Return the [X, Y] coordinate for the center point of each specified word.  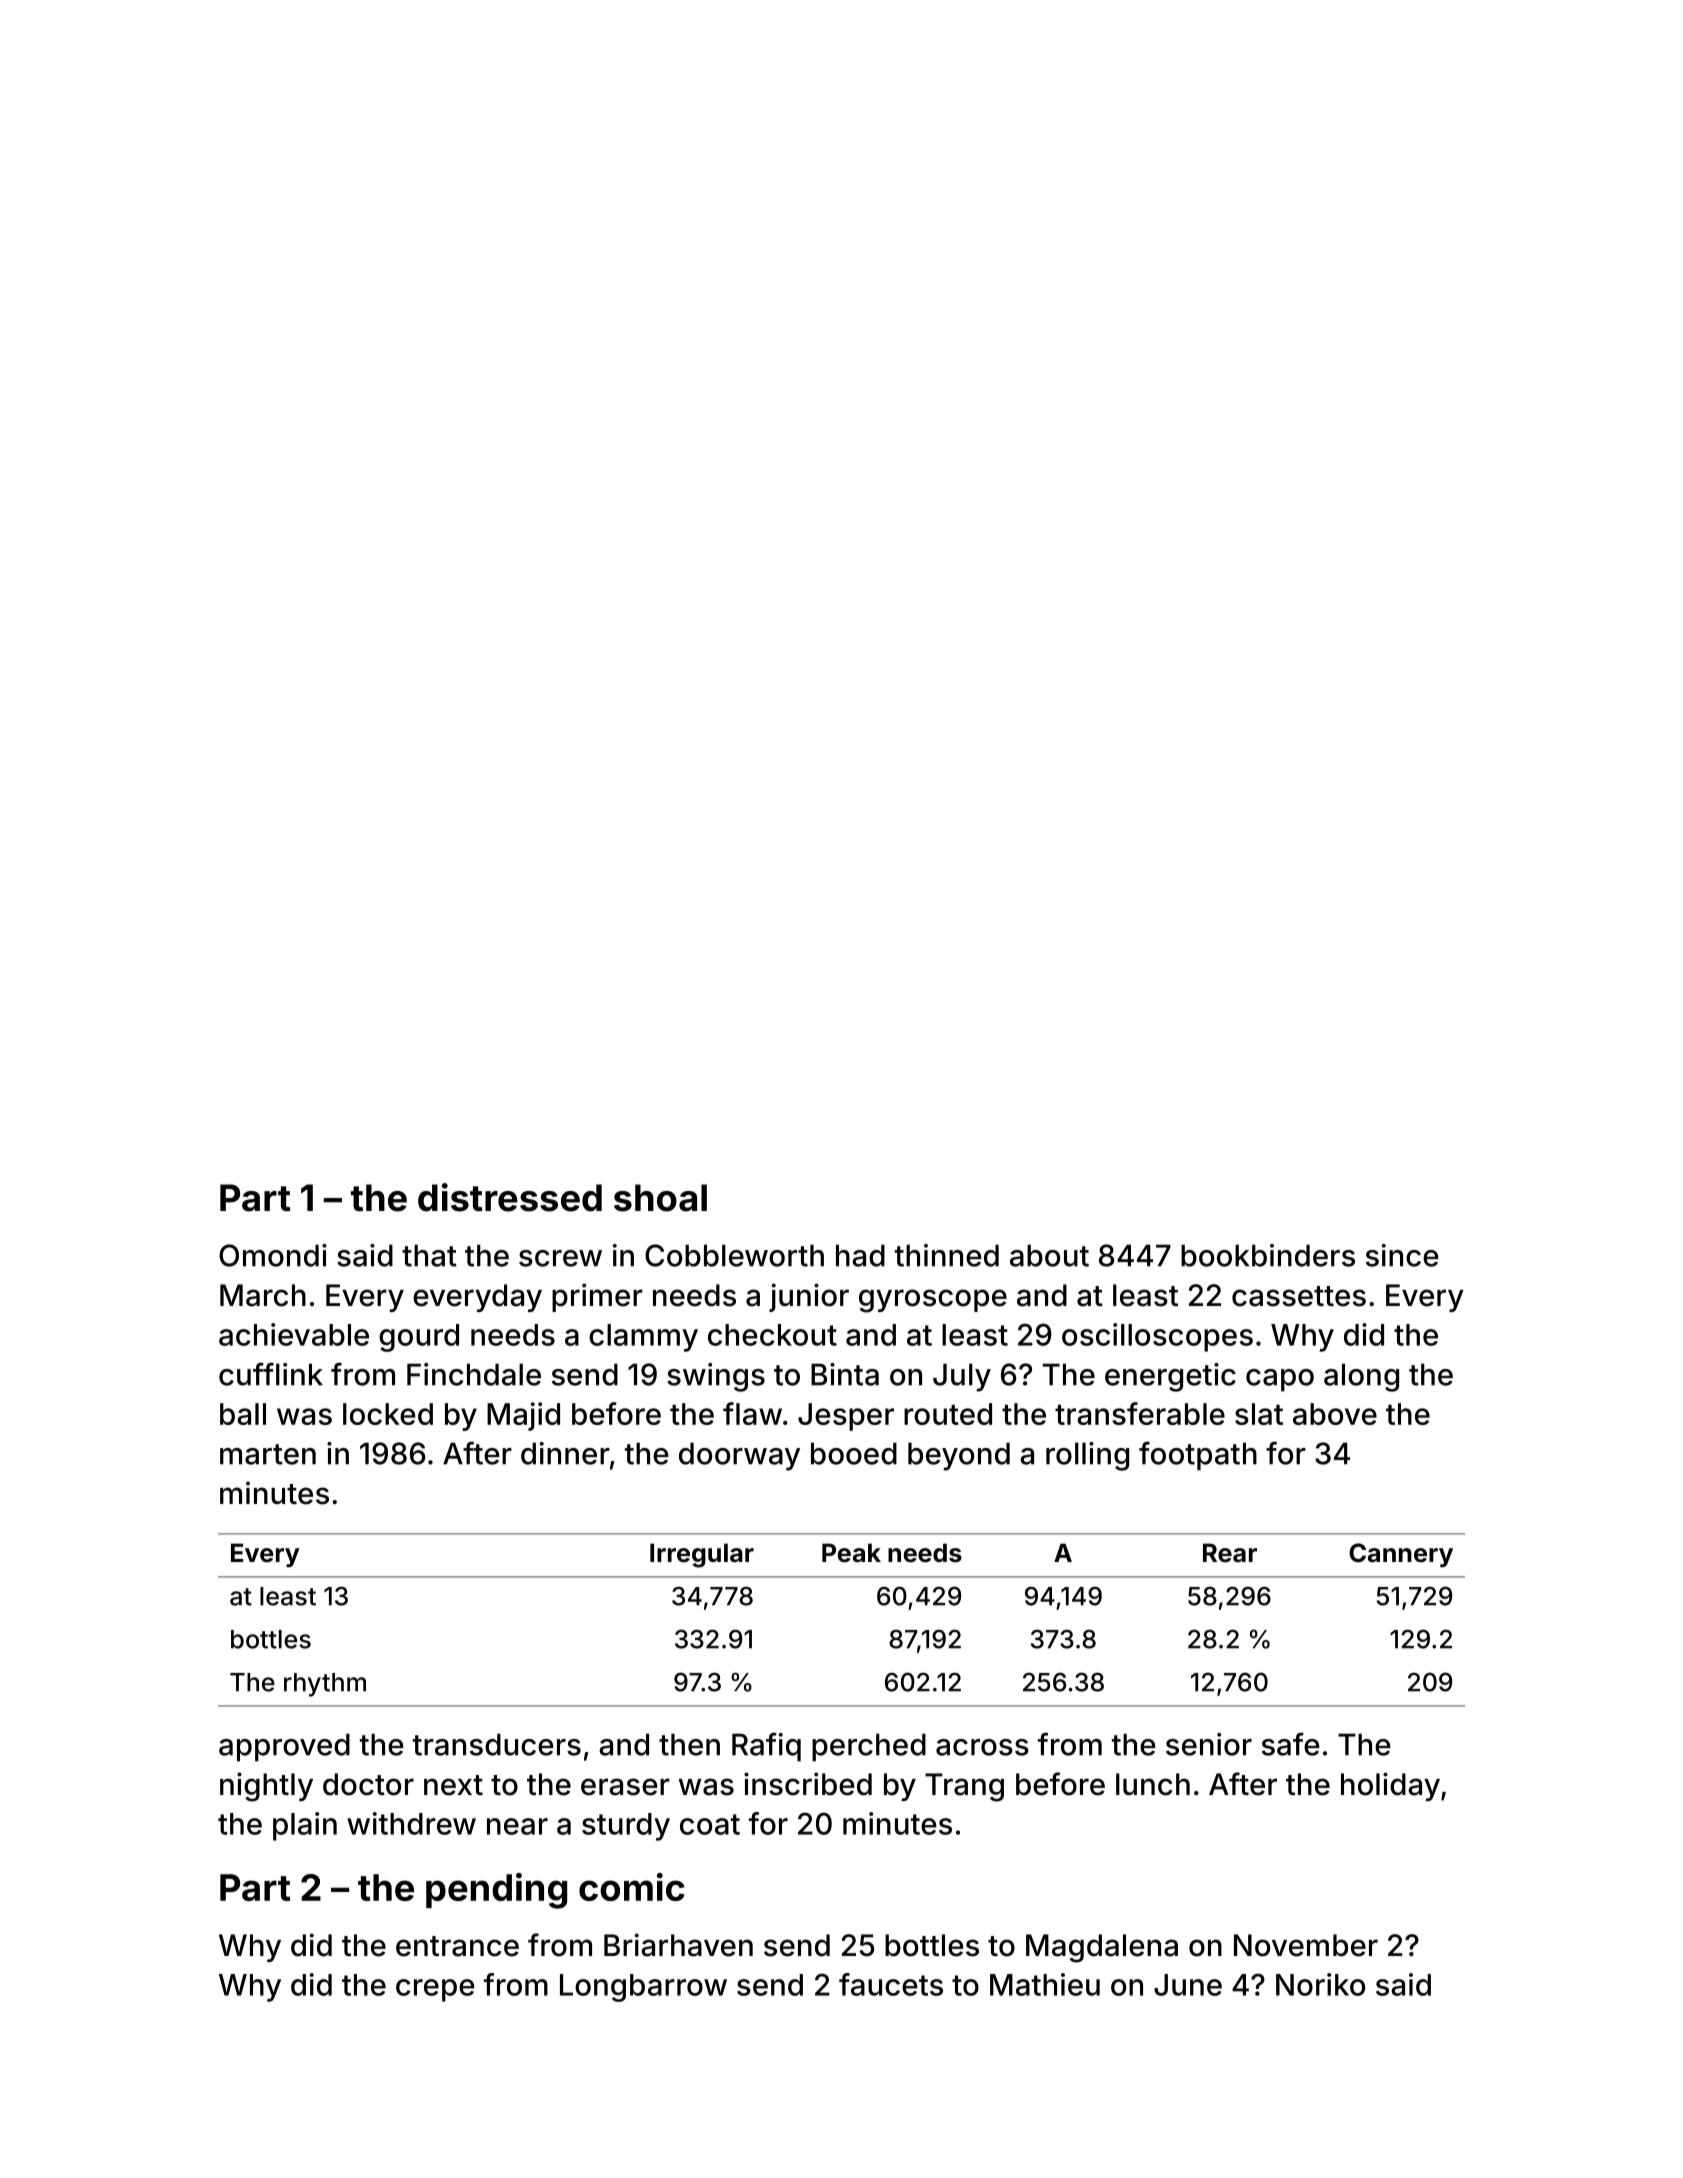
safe [1291, 1744]
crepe [435, 1990]
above [1335, 1414]
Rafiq [766, 1747]
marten [268, 1454]
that [429, 1255]
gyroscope [933, 1301]
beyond [959, 1456]
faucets [891, 1984]
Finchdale [474, 1374]
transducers [497, 1744]
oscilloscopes [1157, 1337]
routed [948, 1414]
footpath [1198, 1456]
